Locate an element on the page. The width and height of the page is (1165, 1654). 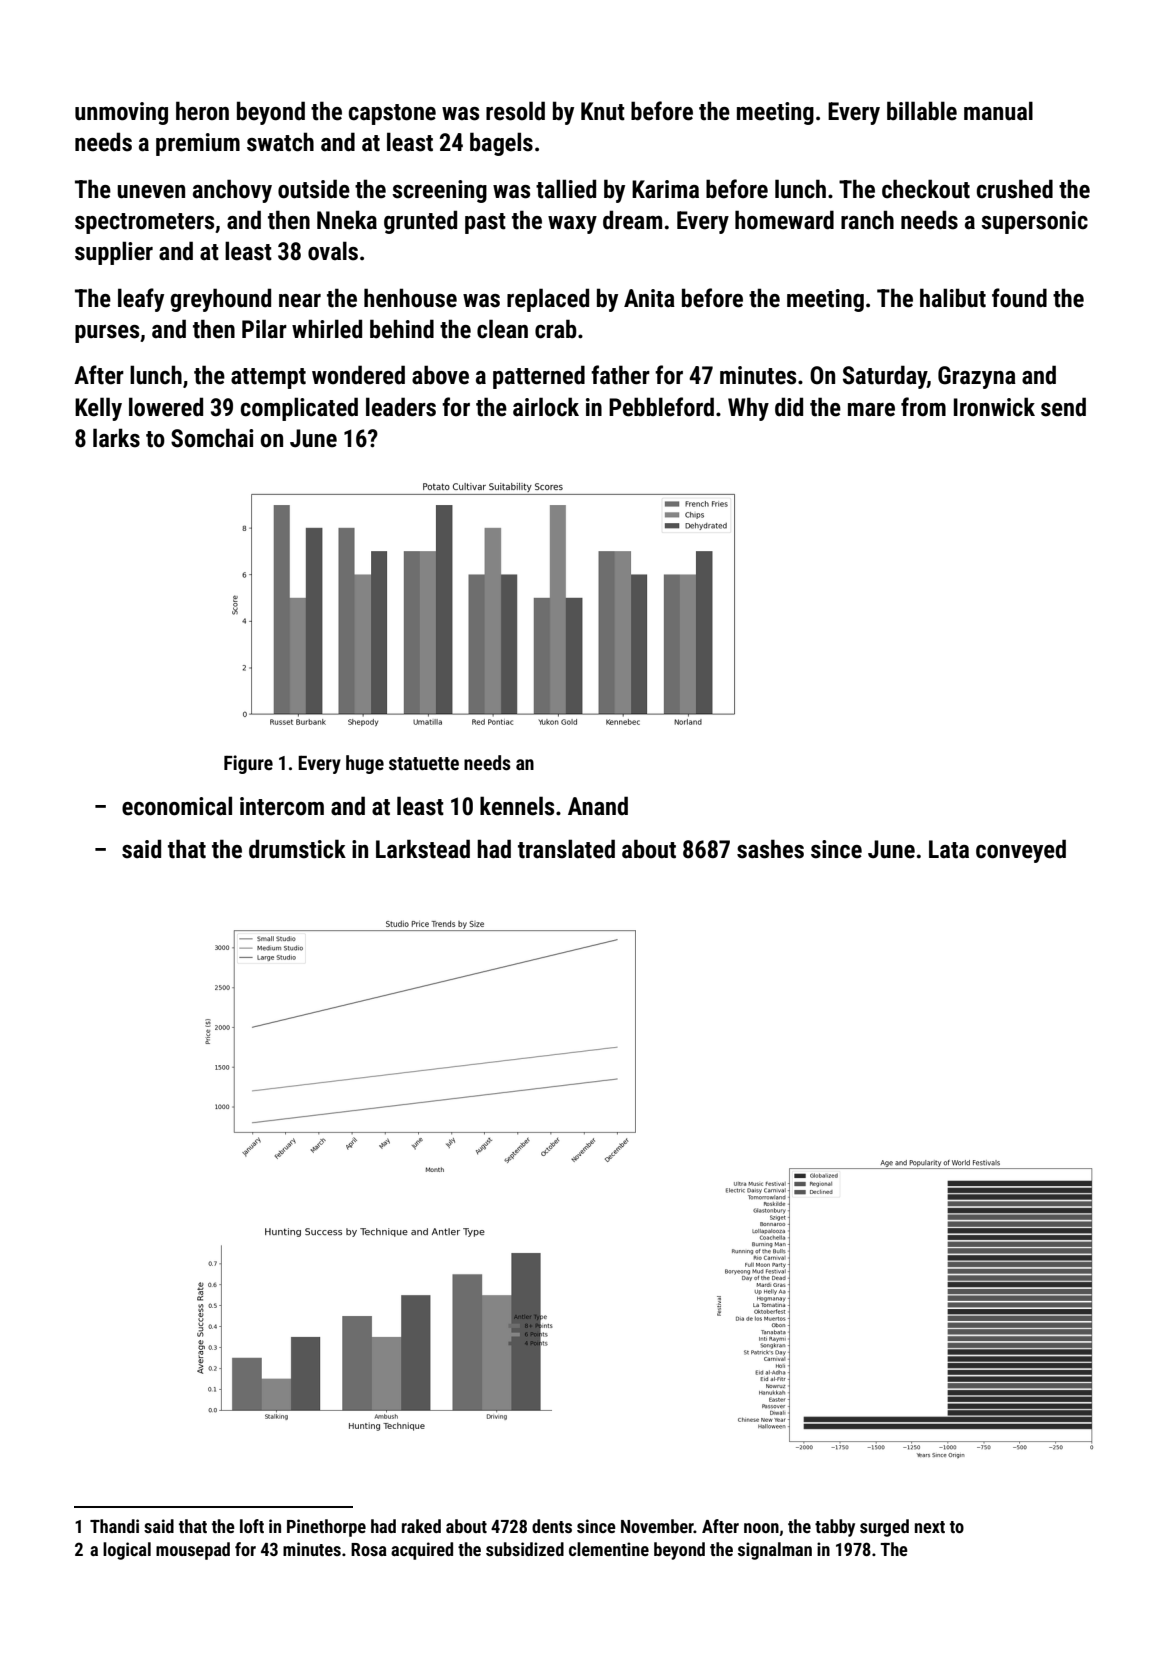
economical is located at coordinates (177, 806).
